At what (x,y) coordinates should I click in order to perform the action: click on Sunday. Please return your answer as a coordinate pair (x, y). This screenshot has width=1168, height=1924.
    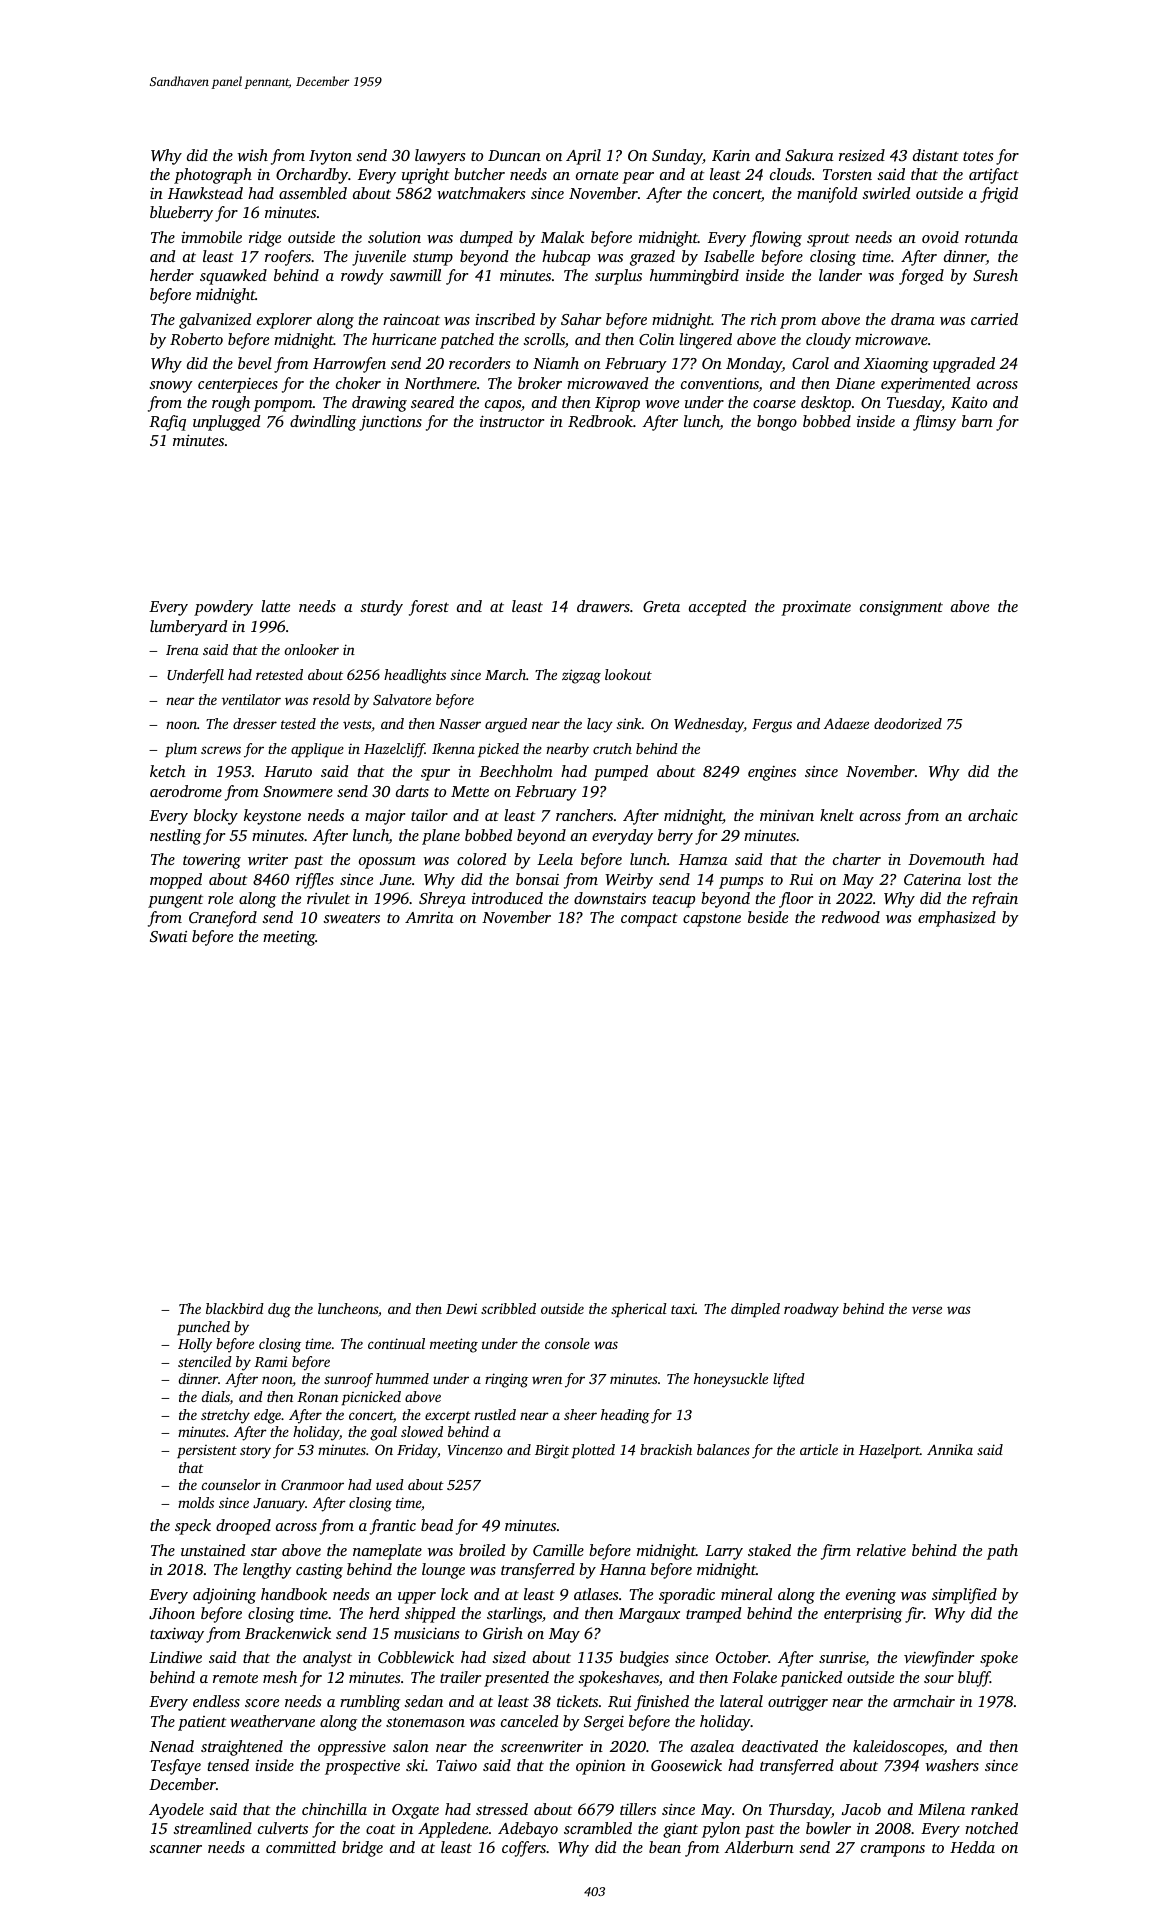
    Looking at the image, I should click on (677, 157).
